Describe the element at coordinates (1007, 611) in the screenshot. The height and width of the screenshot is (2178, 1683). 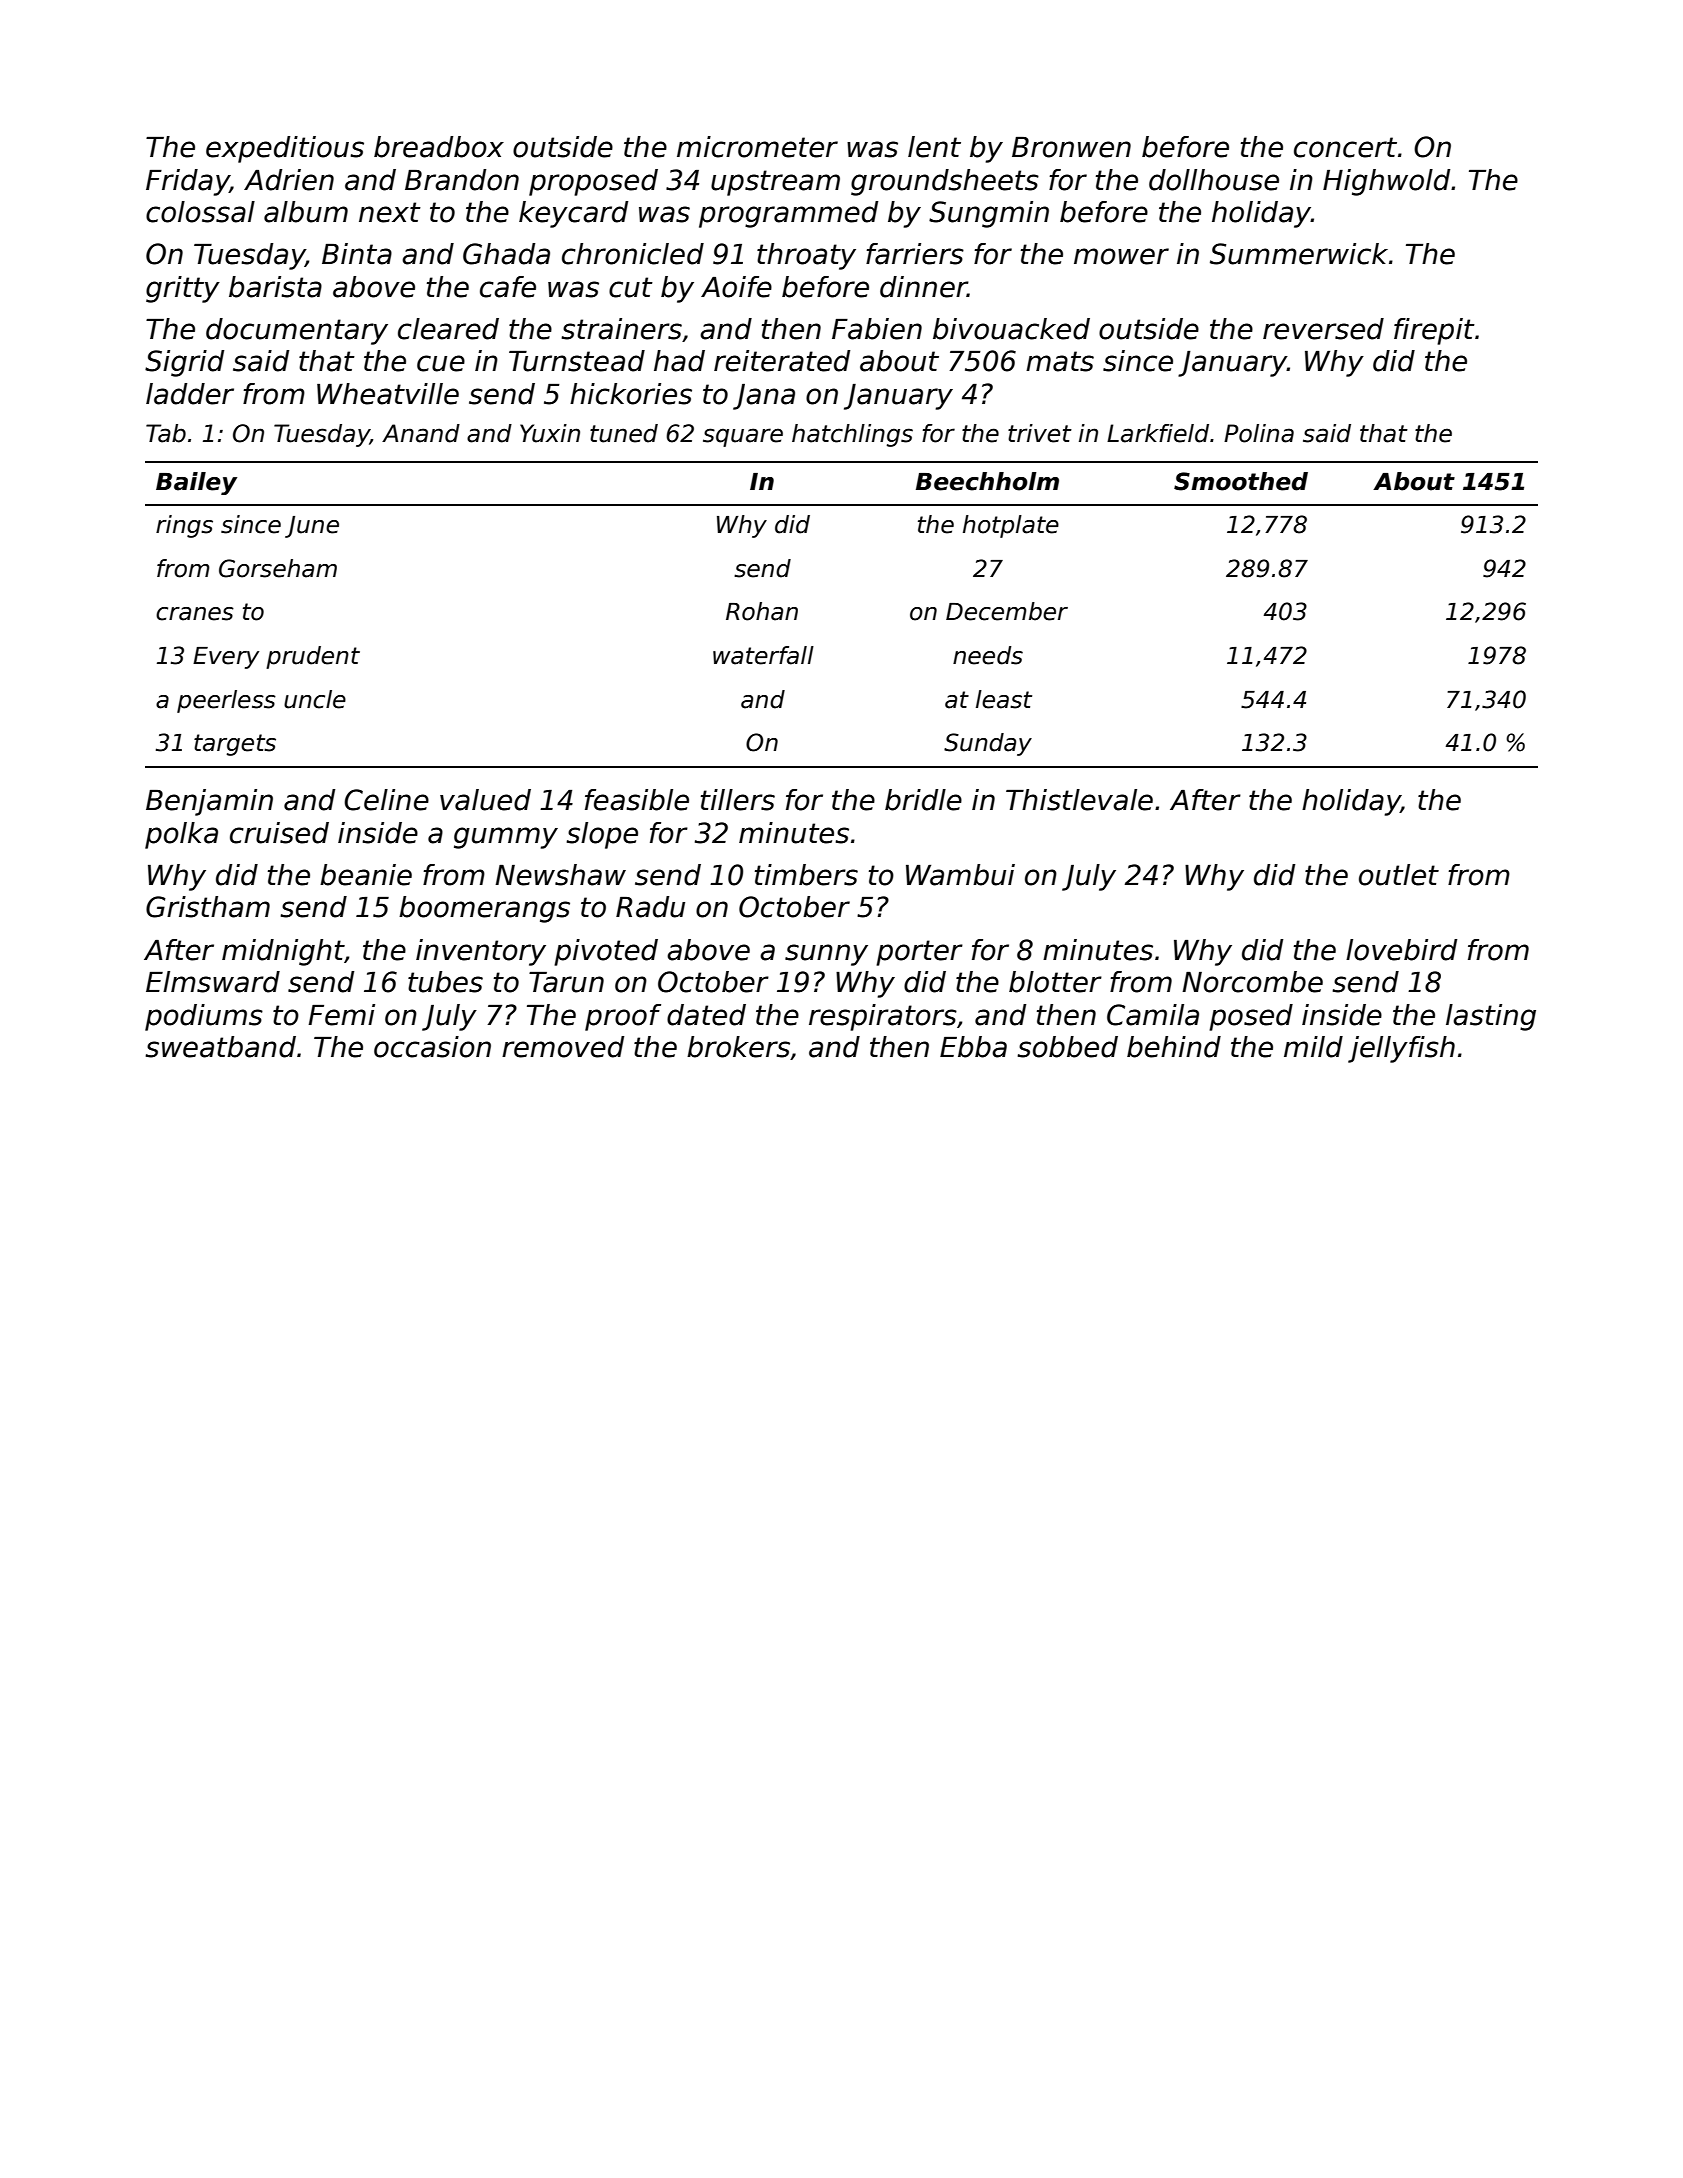
I see `December` at that location.
